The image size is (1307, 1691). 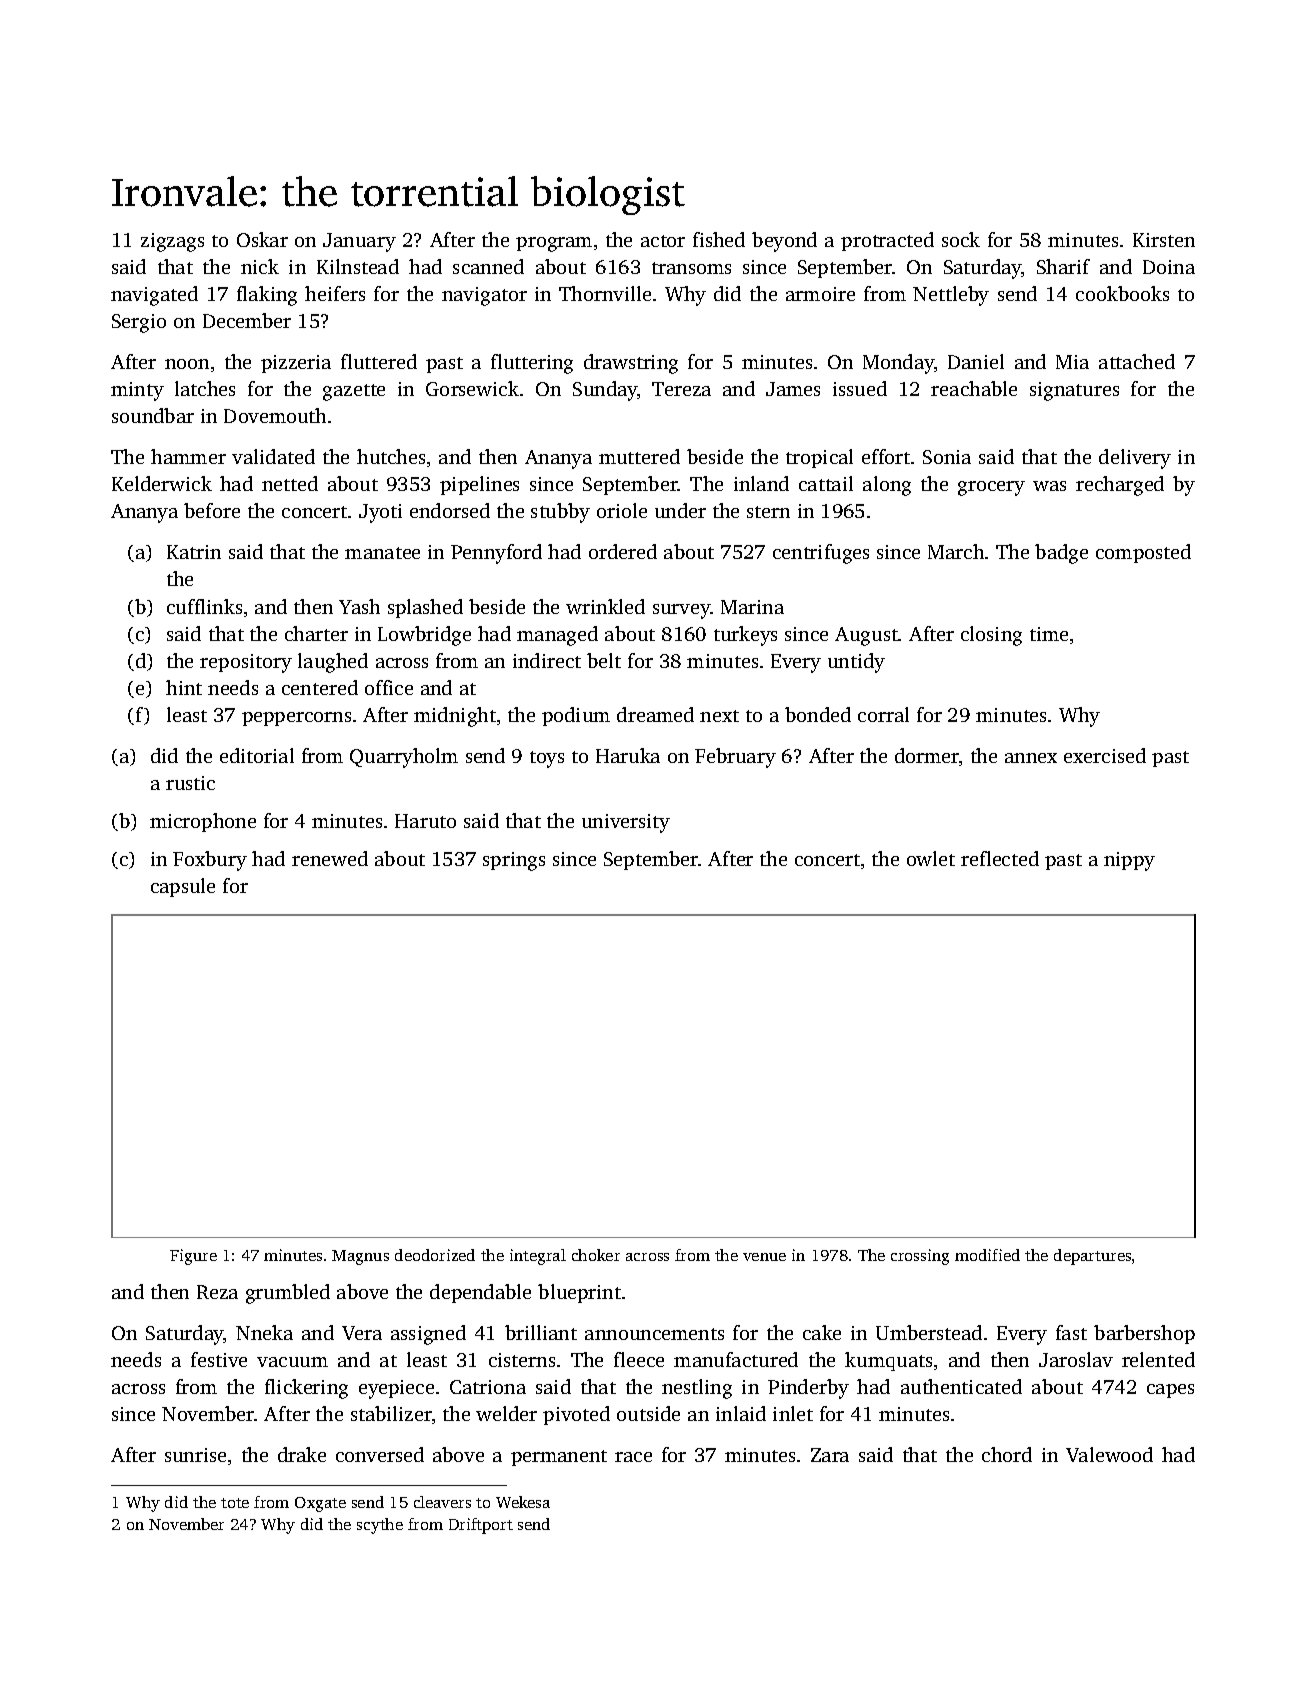 What do you see at coordinates (435, 1255) in the document?
I see `deodorized` at bounding box center [435, 1255].
